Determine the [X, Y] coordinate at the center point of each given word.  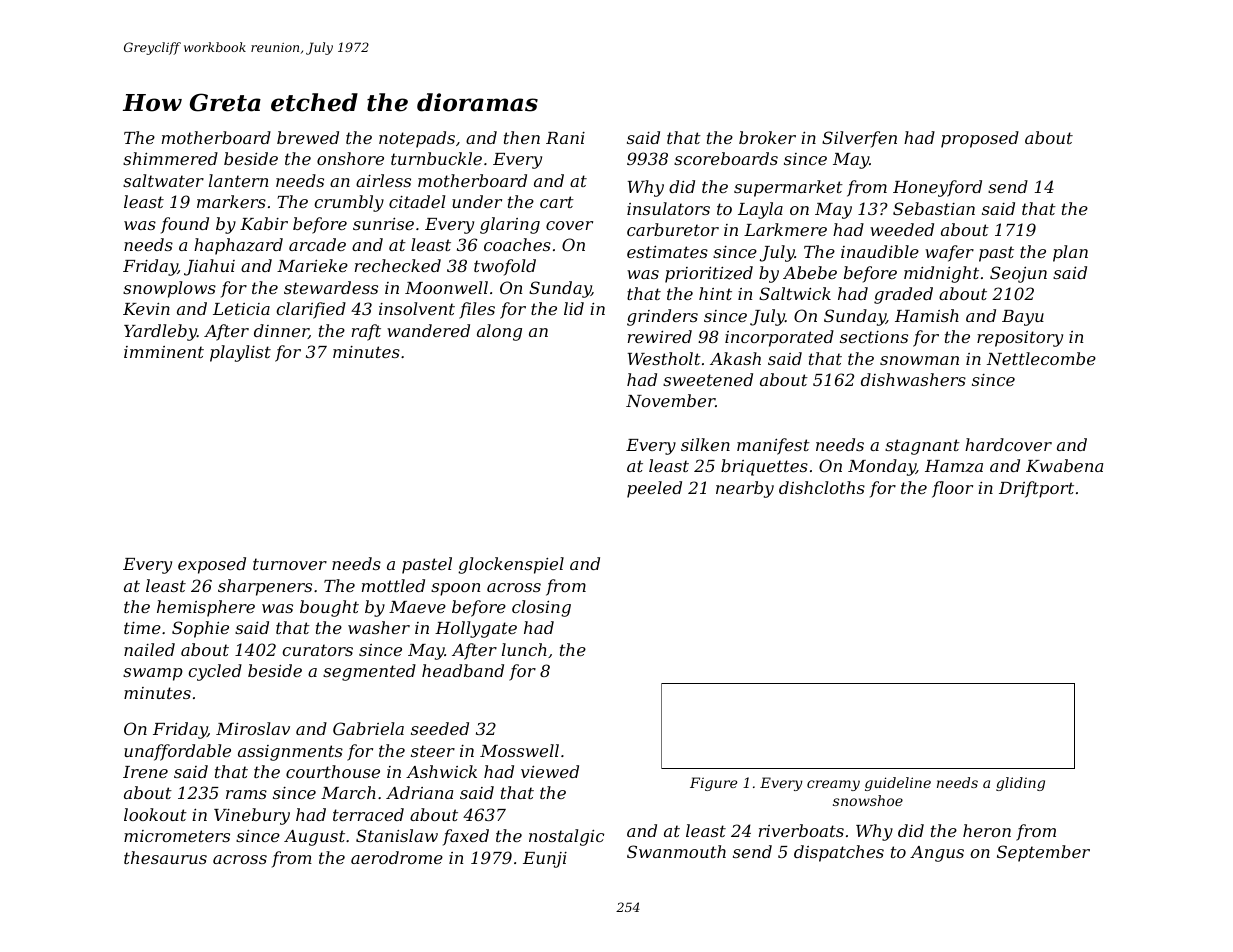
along [499, 332]
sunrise [383, 223]
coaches [517, 244]
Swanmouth [676, 851]
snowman [919, 360]
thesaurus [165, 857]
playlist [240, 353]
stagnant [922, 447]
